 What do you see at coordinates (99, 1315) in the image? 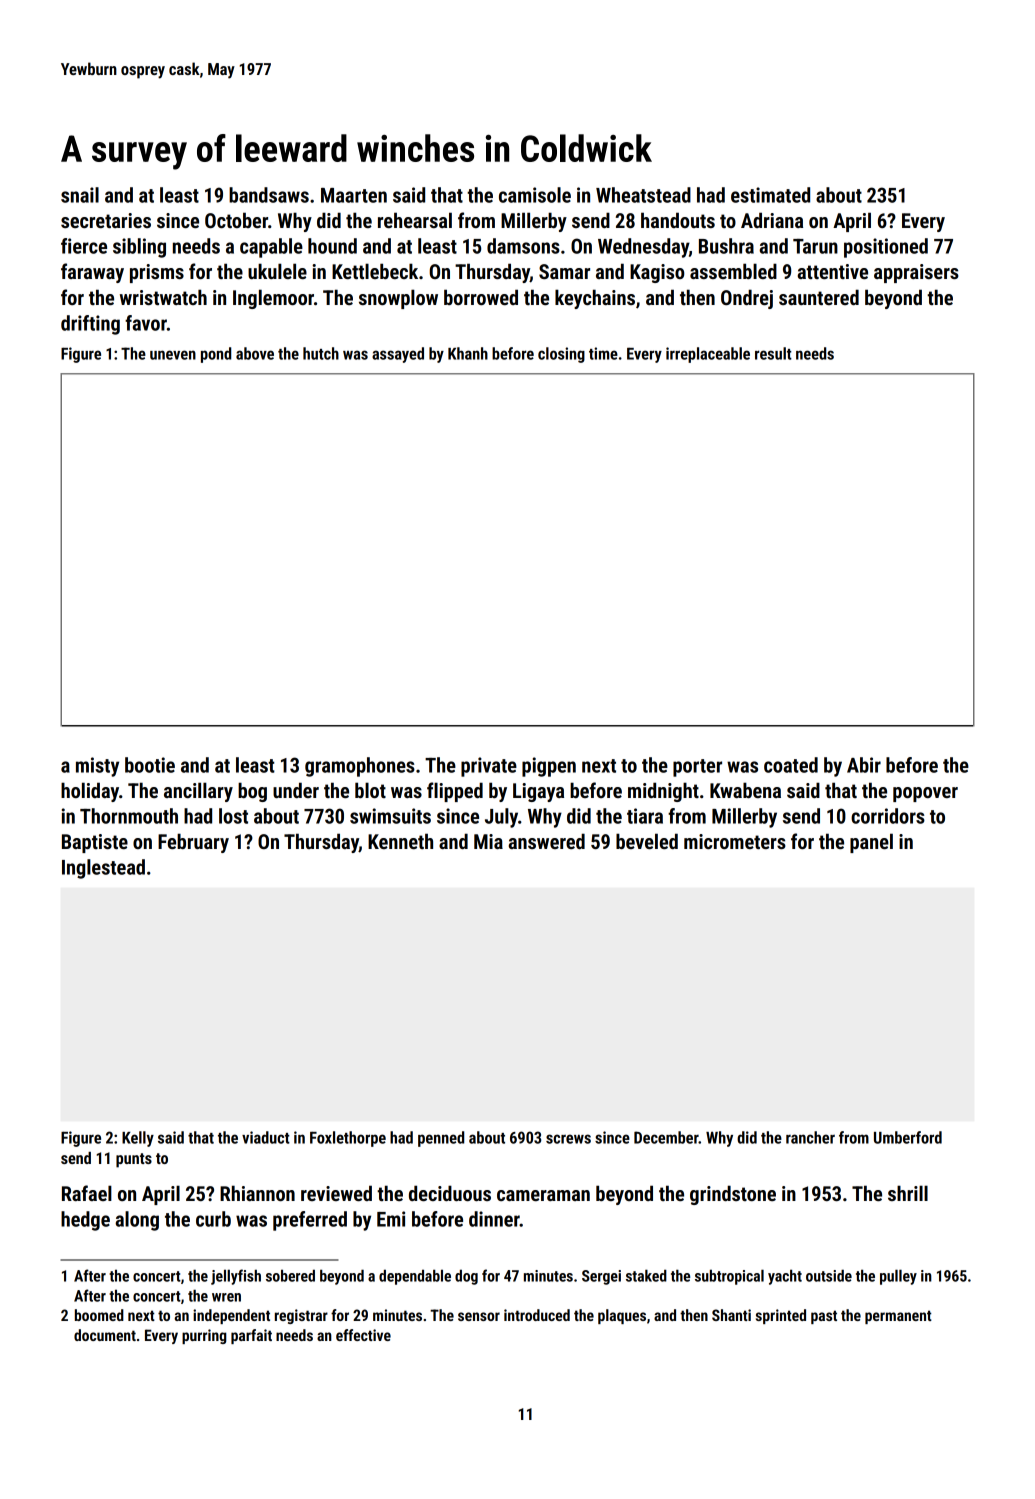
I see `boomed` at bounding box center [99, 1315].
